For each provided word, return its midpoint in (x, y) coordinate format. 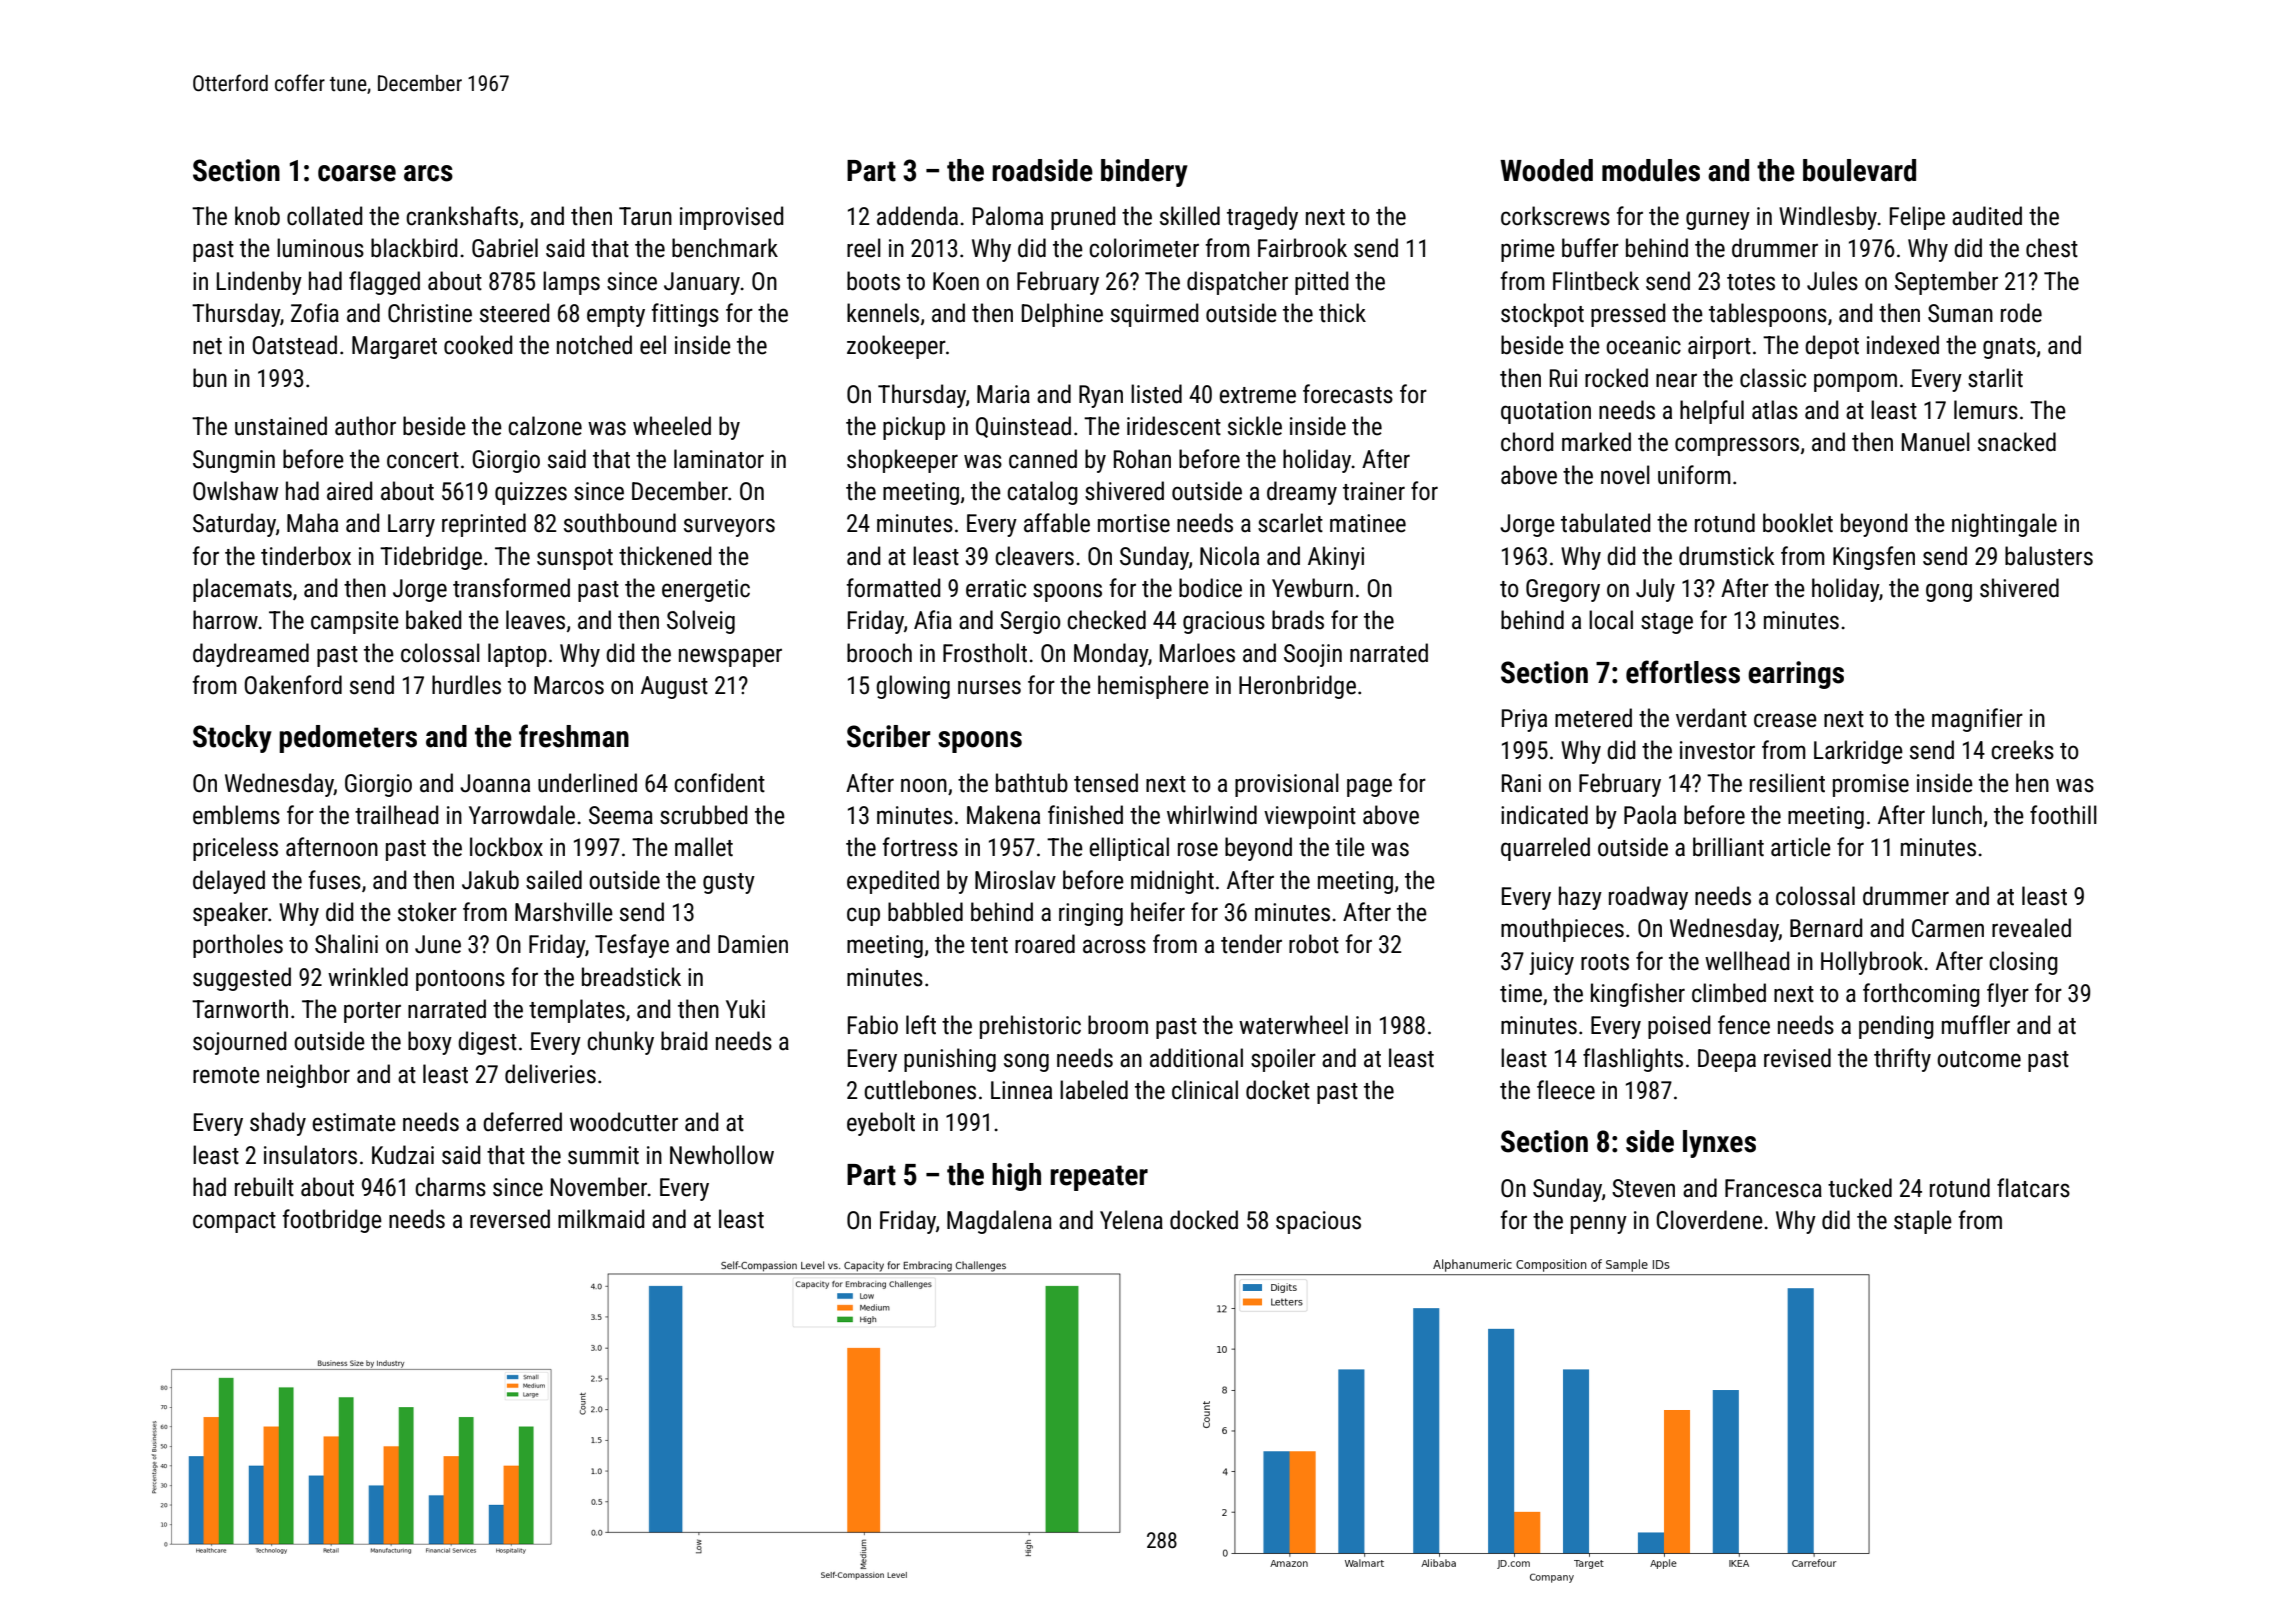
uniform (1694, 475)
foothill (2063, 815)
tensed (1106, 783)
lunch (1957, 815)
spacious (1318, 1222)
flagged (384, 283)
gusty (729, 883)
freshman (574, 736)
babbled (925, 912)
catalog (1042, 493)
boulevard (1859, 170)
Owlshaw (236, 491)
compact (234, 1222)
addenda (917, 216)
